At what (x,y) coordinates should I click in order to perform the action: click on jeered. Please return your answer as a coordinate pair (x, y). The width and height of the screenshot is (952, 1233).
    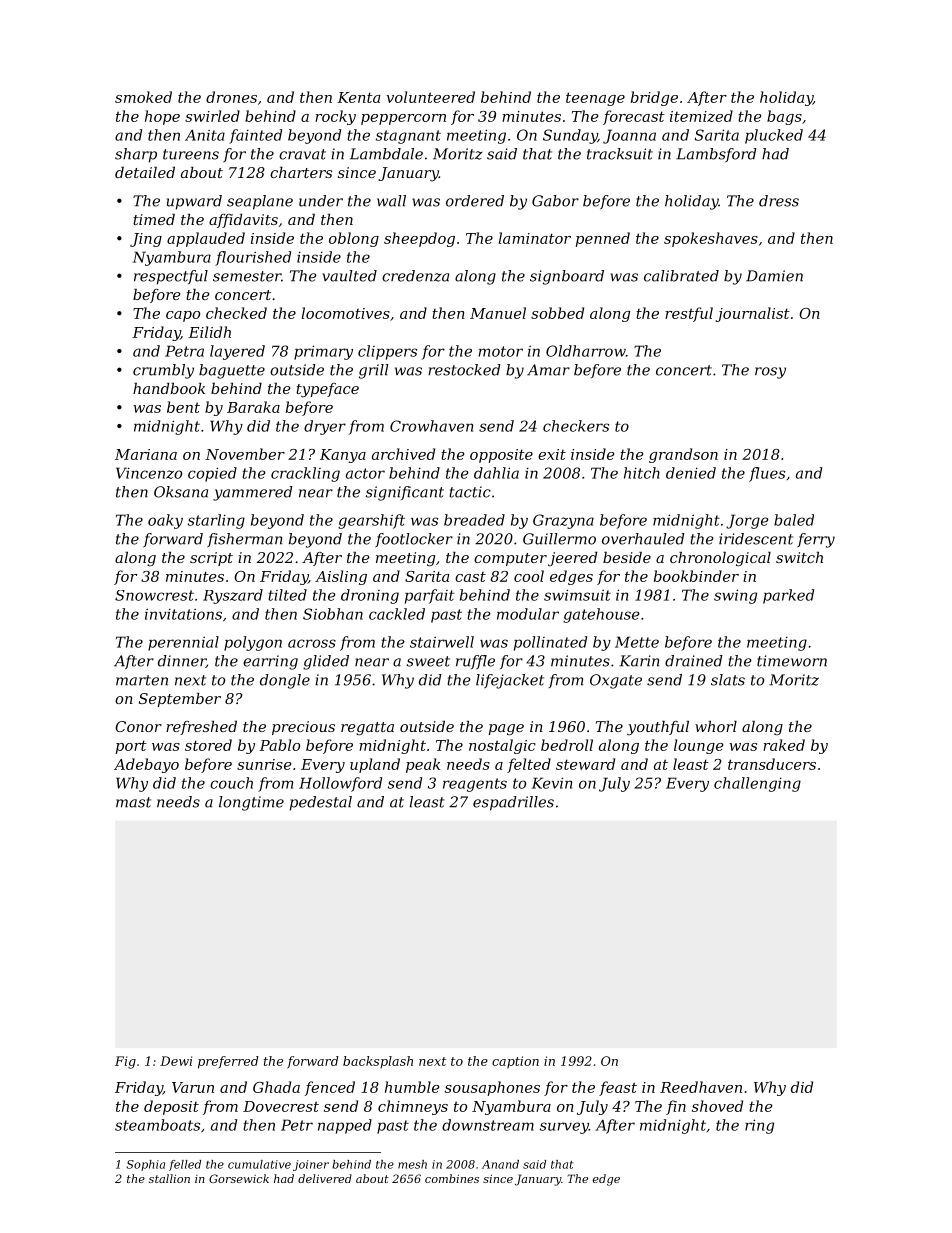
    Looking at the image, I should click on (572, 559).
